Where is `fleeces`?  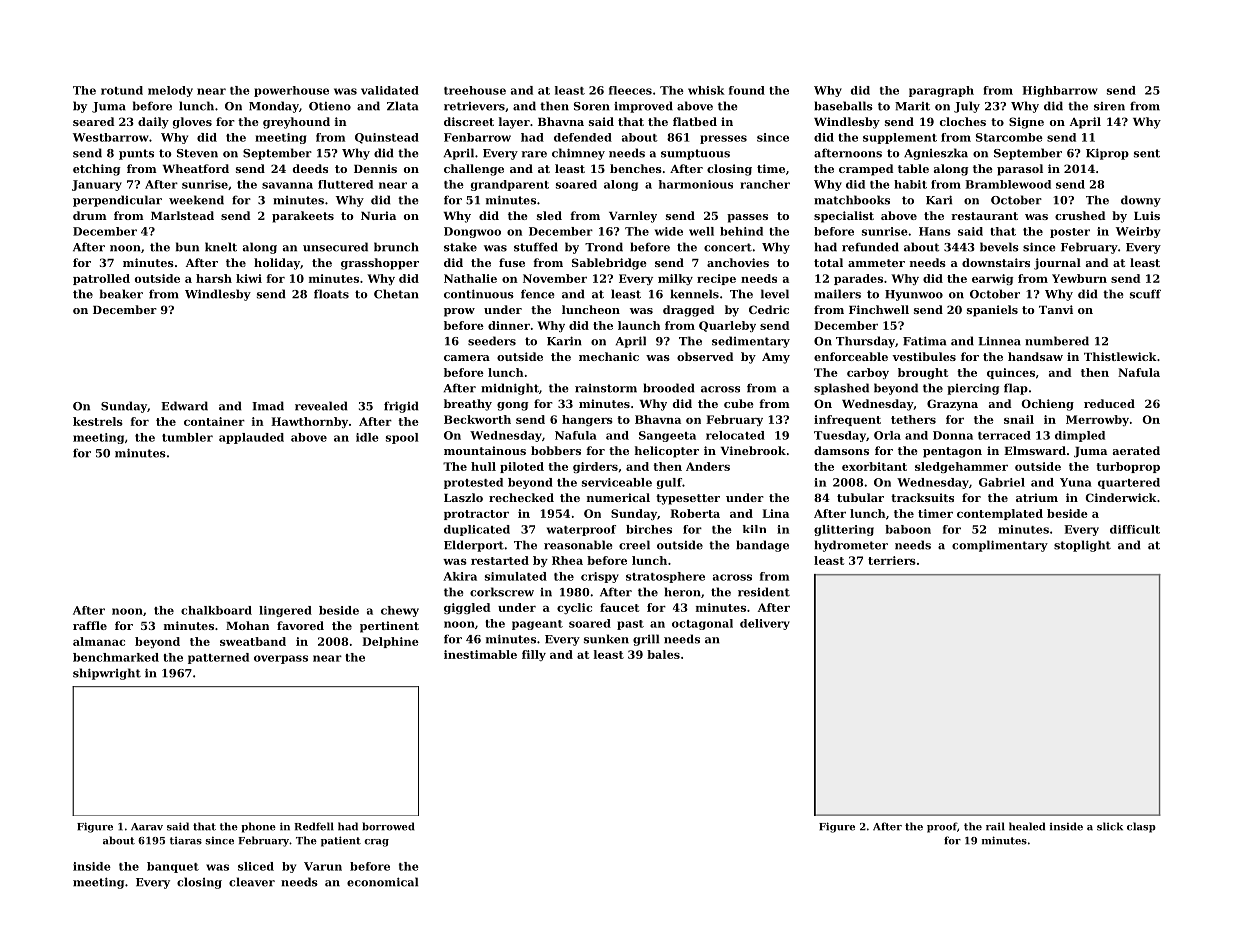
fleeces is located at coordinates (630, 90).
